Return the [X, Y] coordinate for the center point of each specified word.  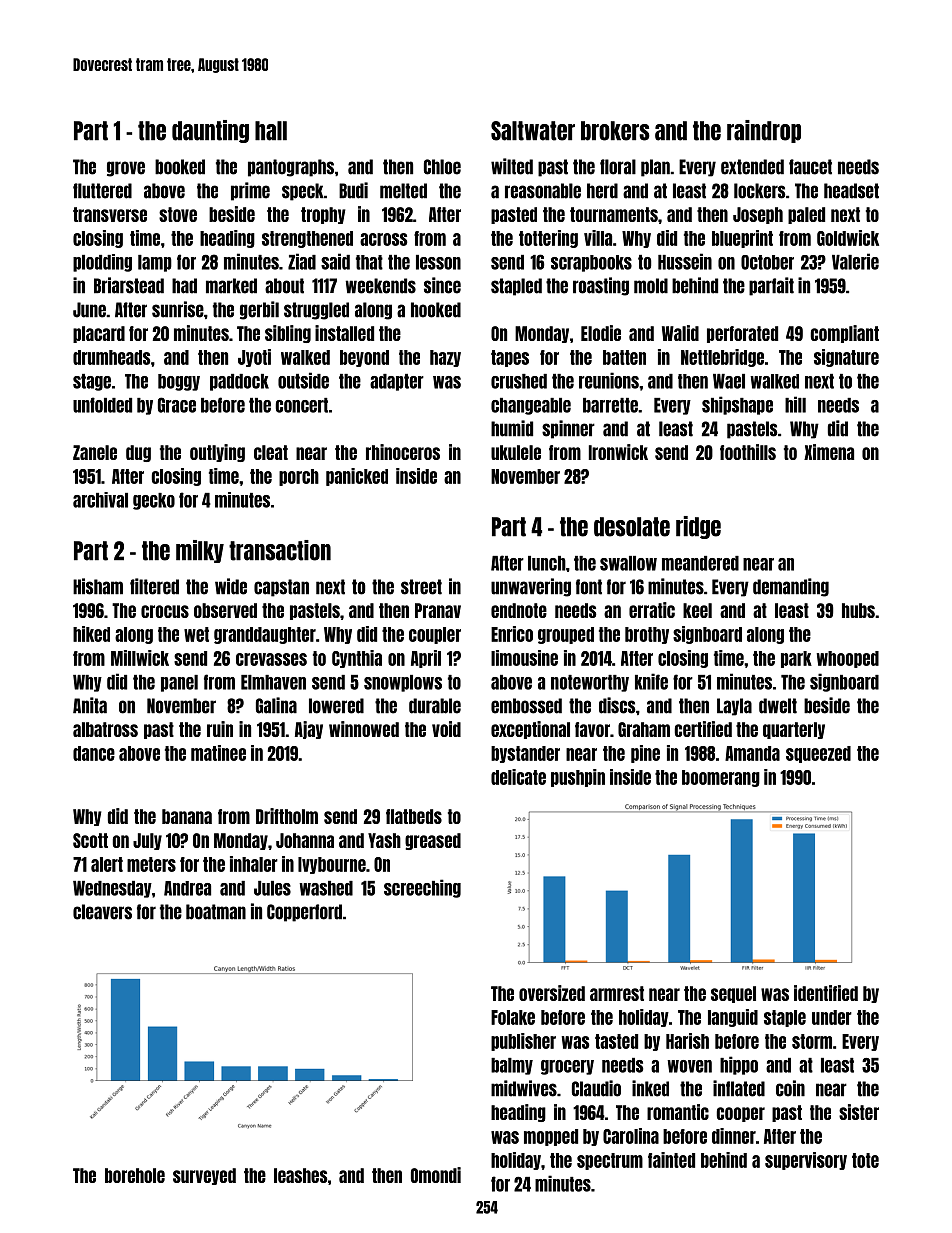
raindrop [764, 131]
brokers [615, 131]
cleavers [102, 912]
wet [196, 634]
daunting [210, 131]
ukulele [516, 452]
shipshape [737, 405]
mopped [551, 1137]
